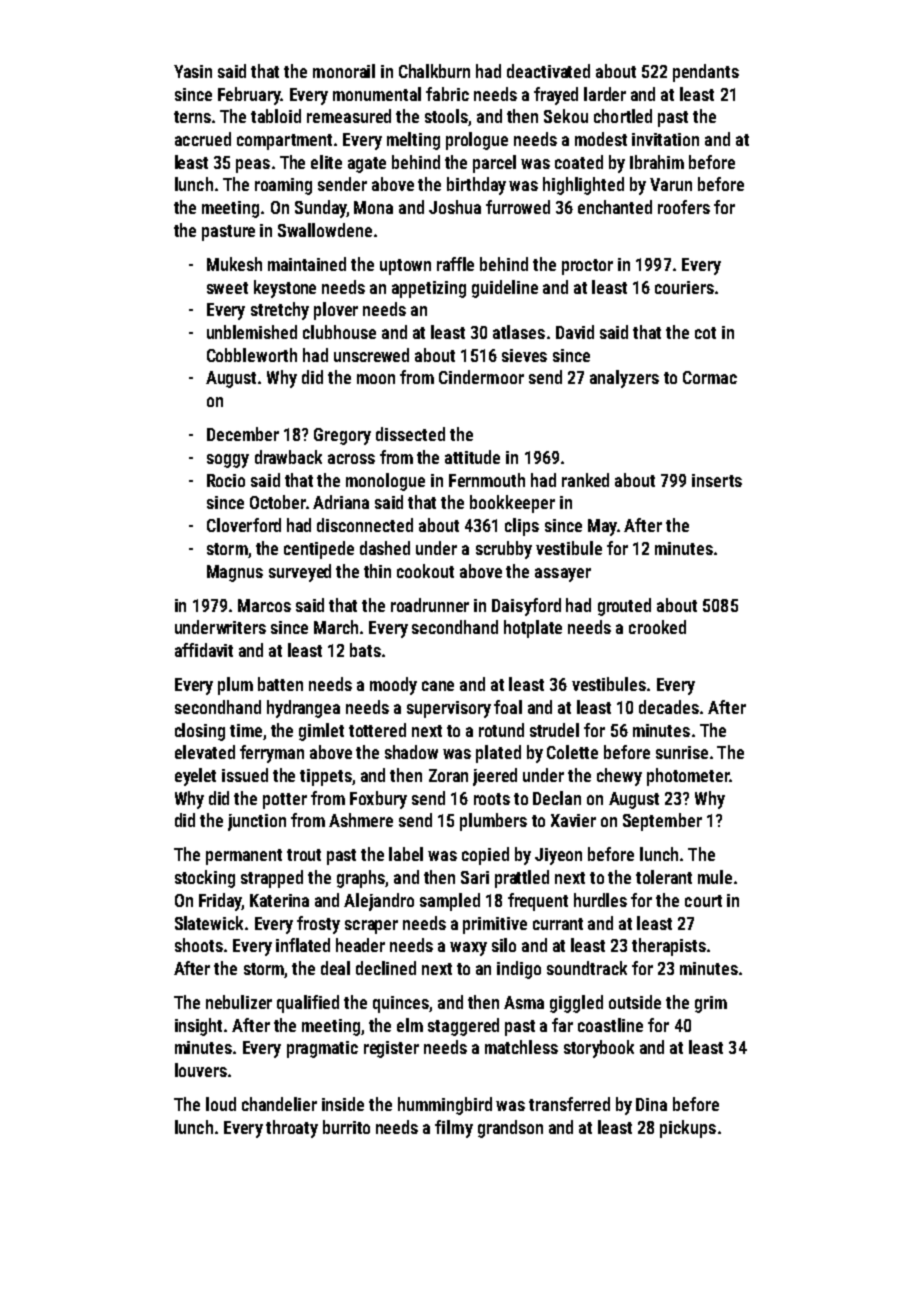 Image resolution: width=924 pixels, height=1311 pixels. Describe the element at coordinates (243, 434) in the screenshot. I see `December` at that location.
